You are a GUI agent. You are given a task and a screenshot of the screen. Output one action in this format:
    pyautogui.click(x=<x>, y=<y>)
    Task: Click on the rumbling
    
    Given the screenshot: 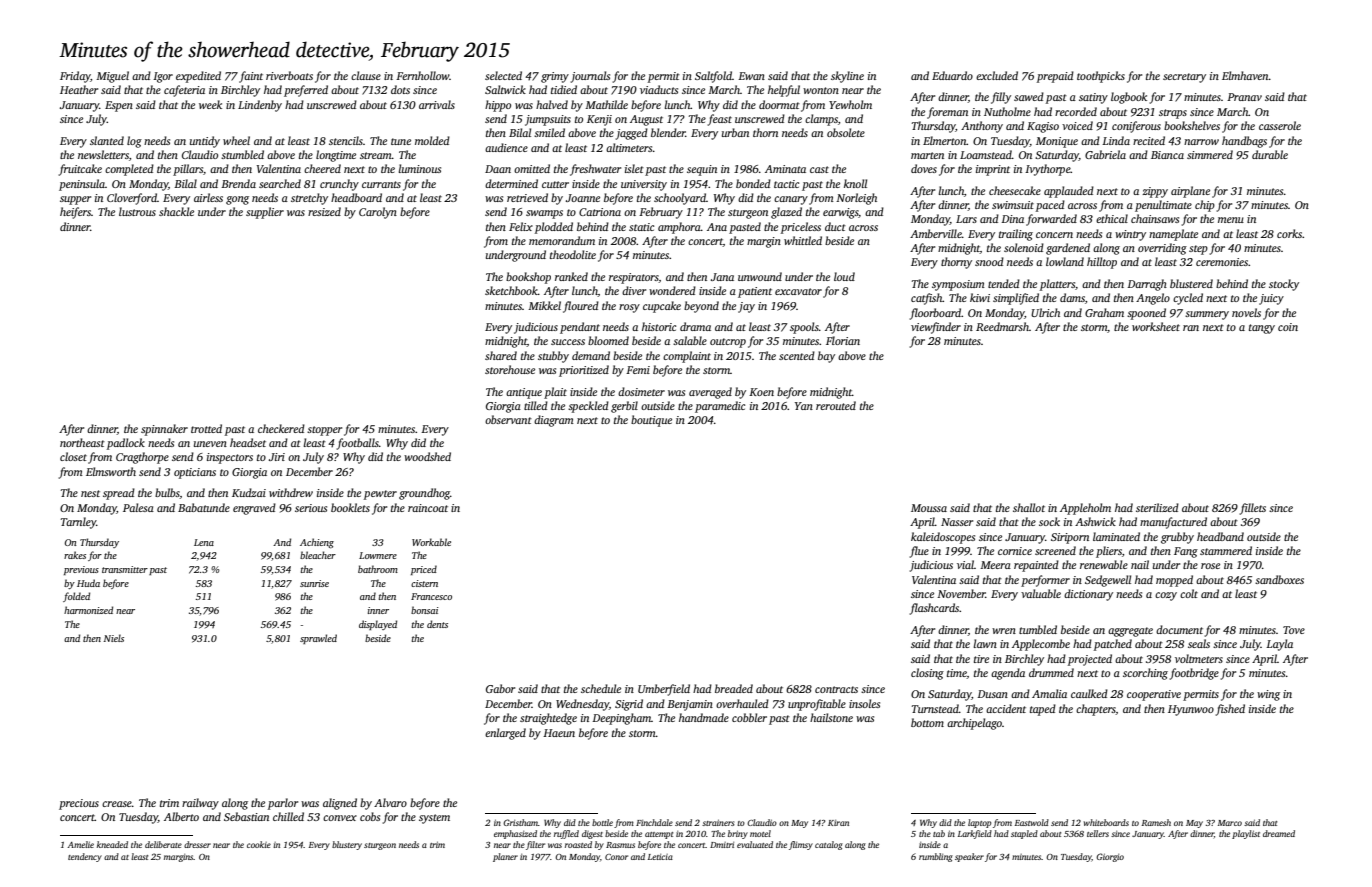 What is the action you would take?
    pyautogui.click(x=936, y=857)
